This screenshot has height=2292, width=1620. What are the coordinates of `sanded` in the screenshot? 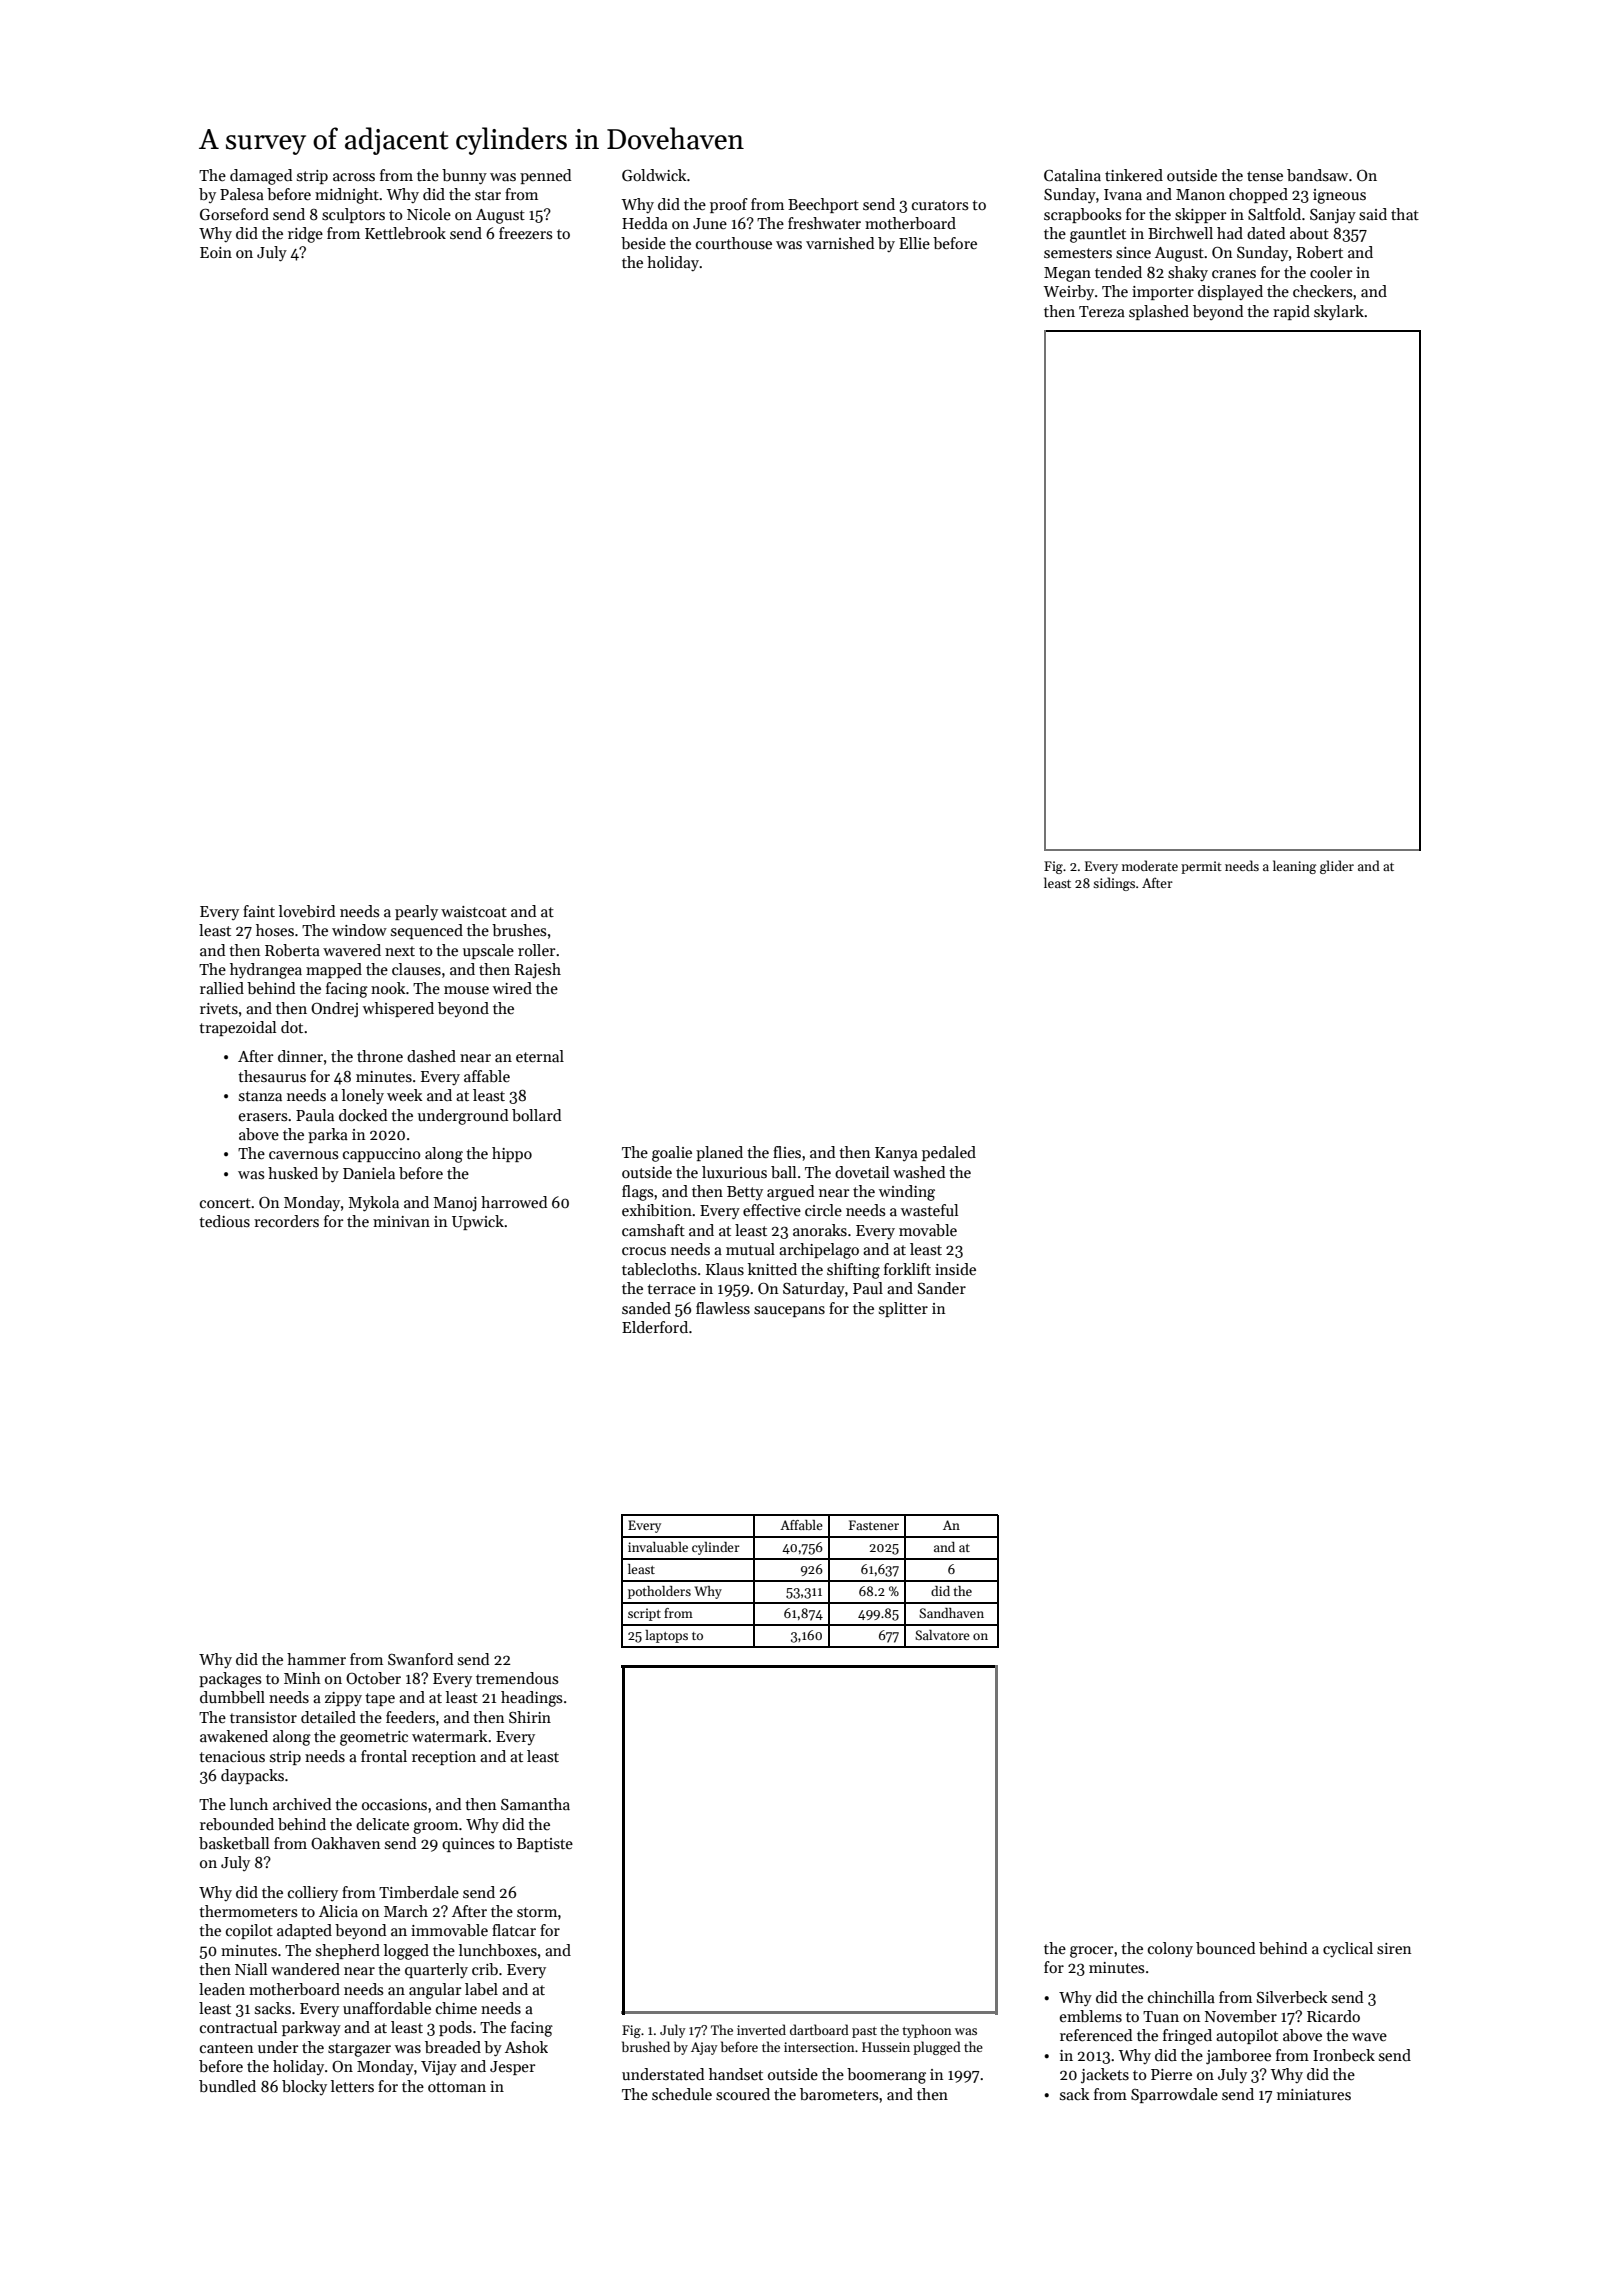 It's located at (646, 1308).
